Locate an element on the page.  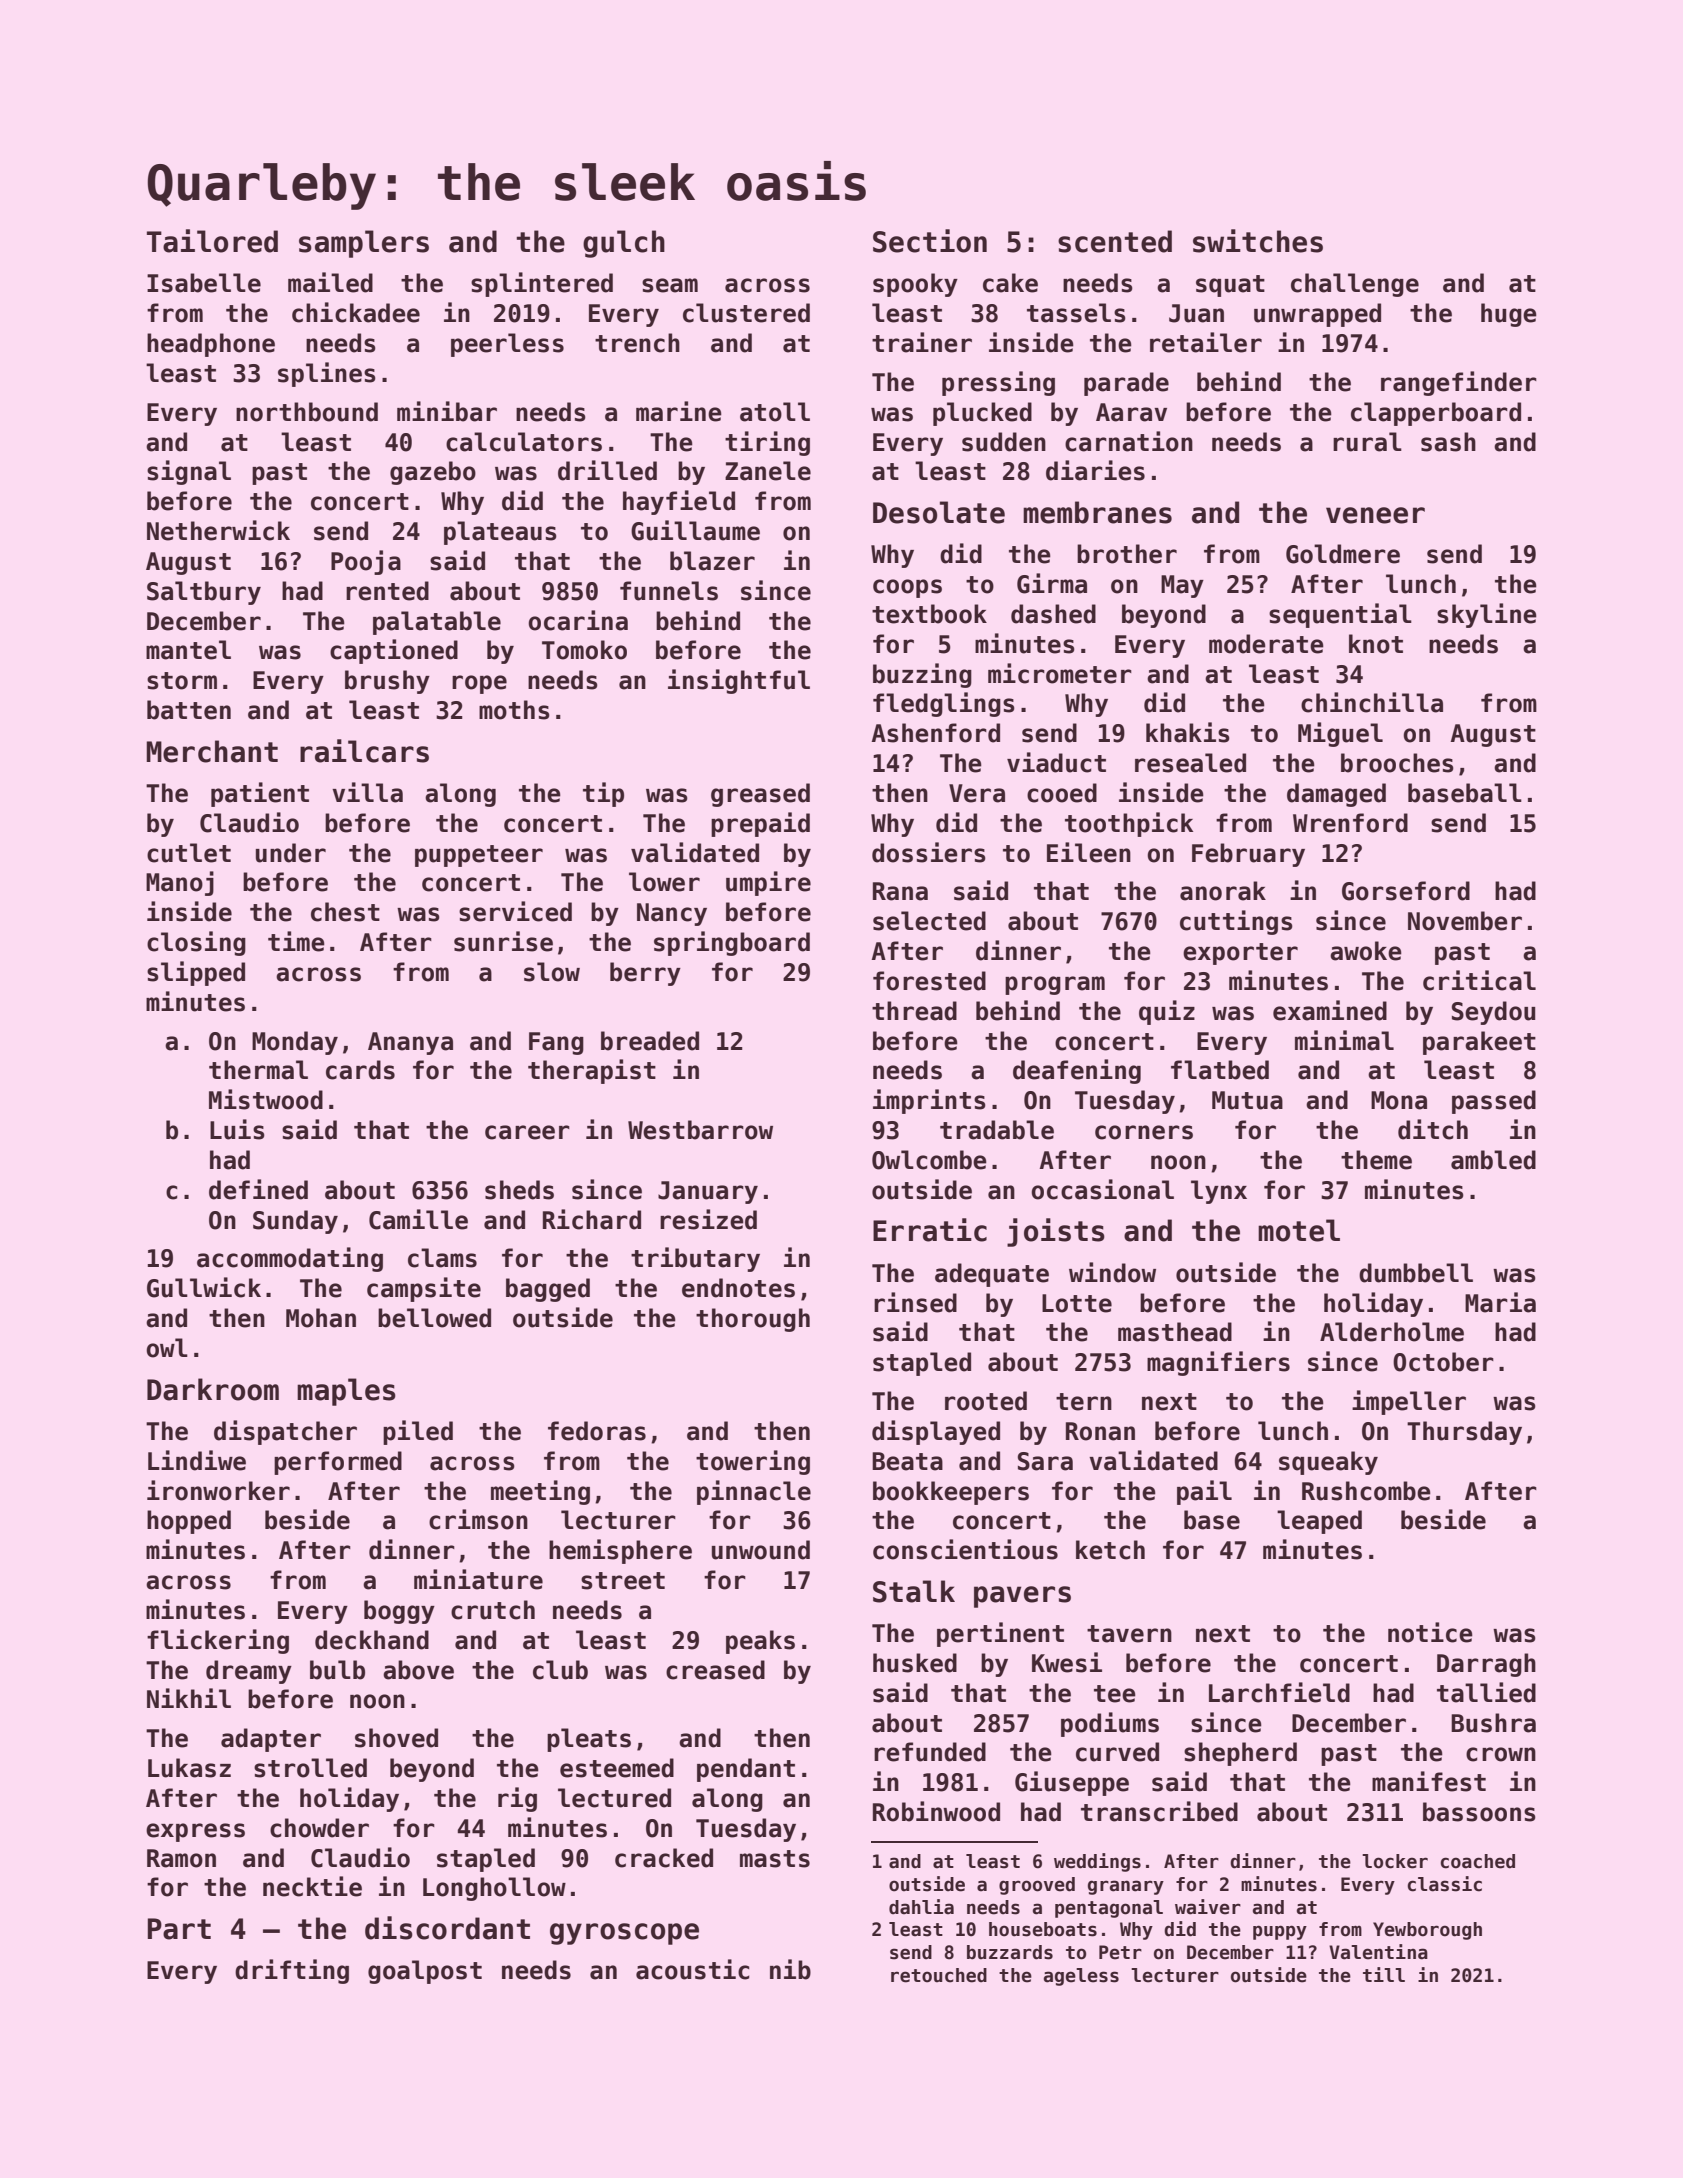
window is located at coordinates (1112, 1272).
